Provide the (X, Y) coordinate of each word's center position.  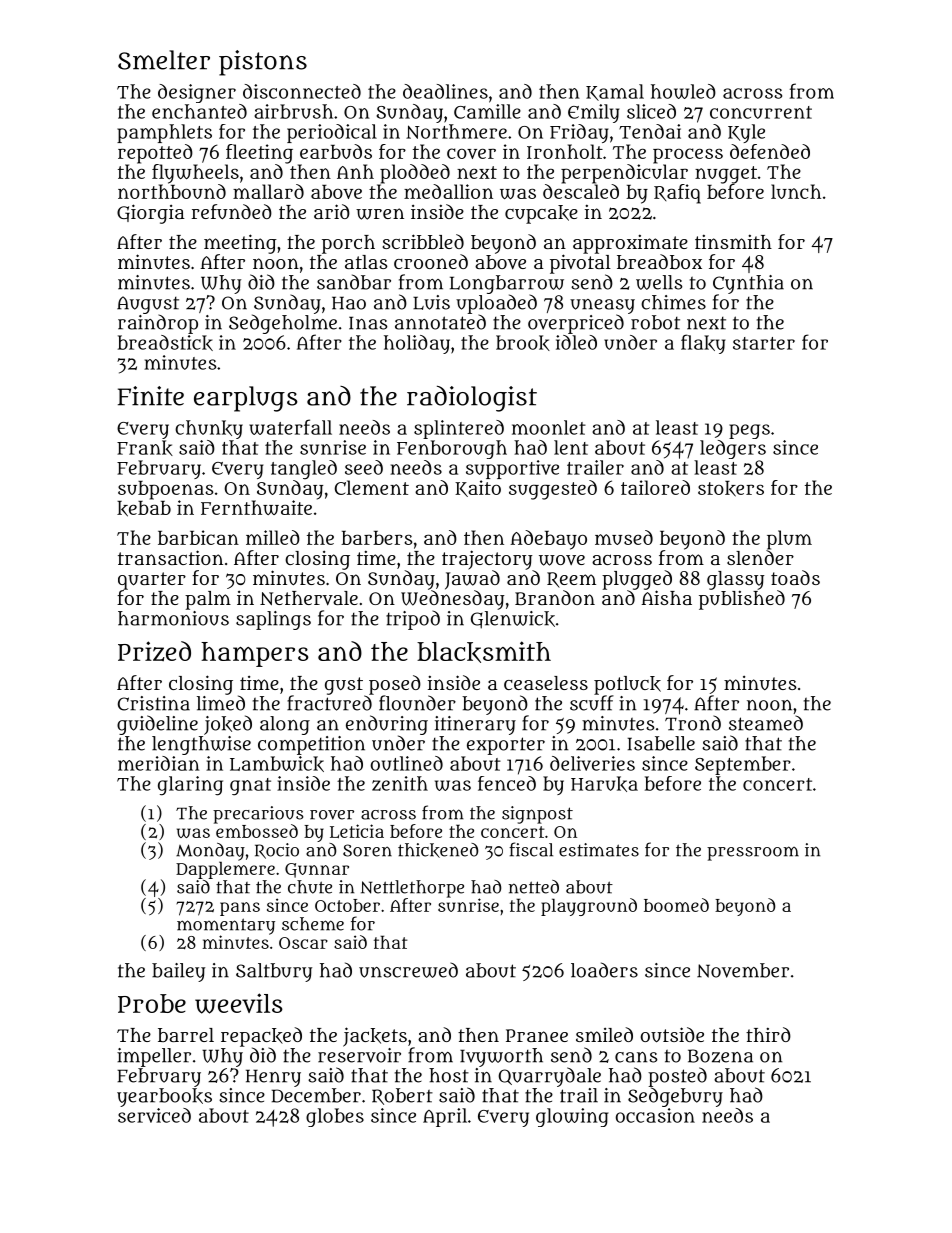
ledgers (733, 449)
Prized (154, 651)
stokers (731, 489)
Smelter (164, 60)
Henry (273, 1078)
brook (523, 343)
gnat (250, 787)
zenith (400, 783)
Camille (487, 111)
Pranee (537, 1035)
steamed (766, 723)
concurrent (761, 112)
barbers (376, 538)
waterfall (290, 427)
